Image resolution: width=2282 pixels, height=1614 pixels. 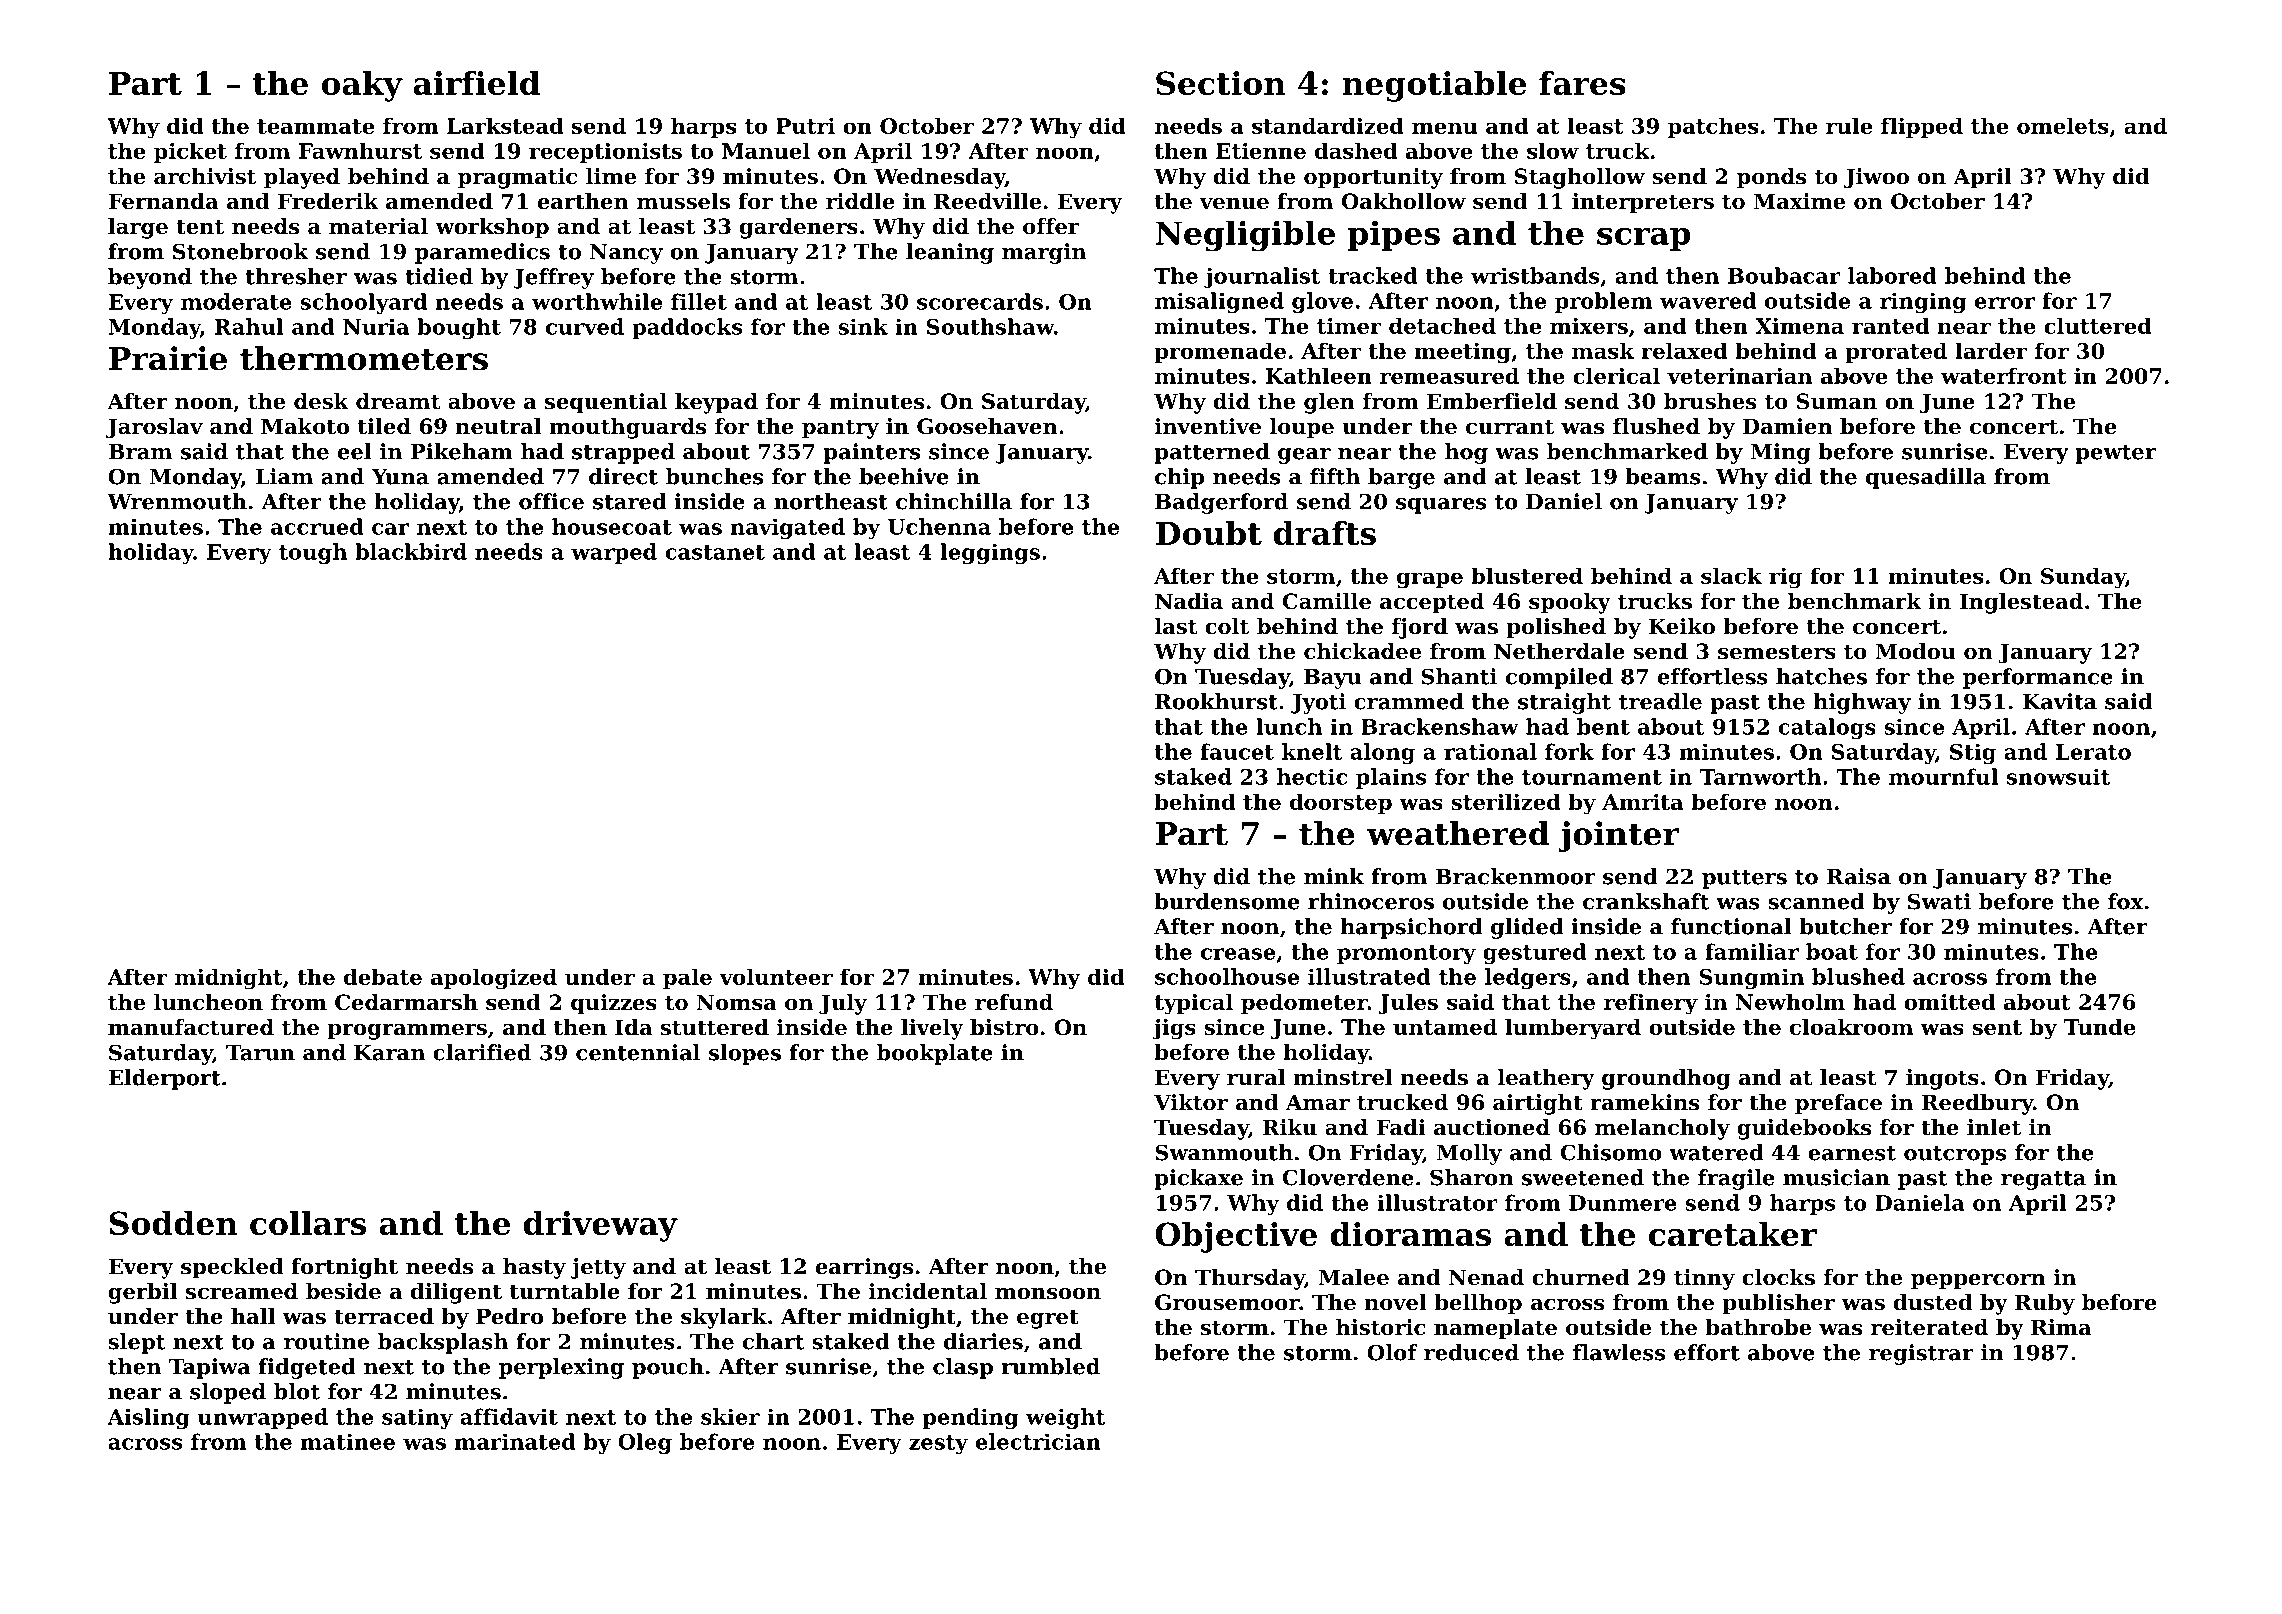 What do you see at coordinates (1777, 652) in the screenshot?
I see `semesters` at bounding box center [1777, 652].
